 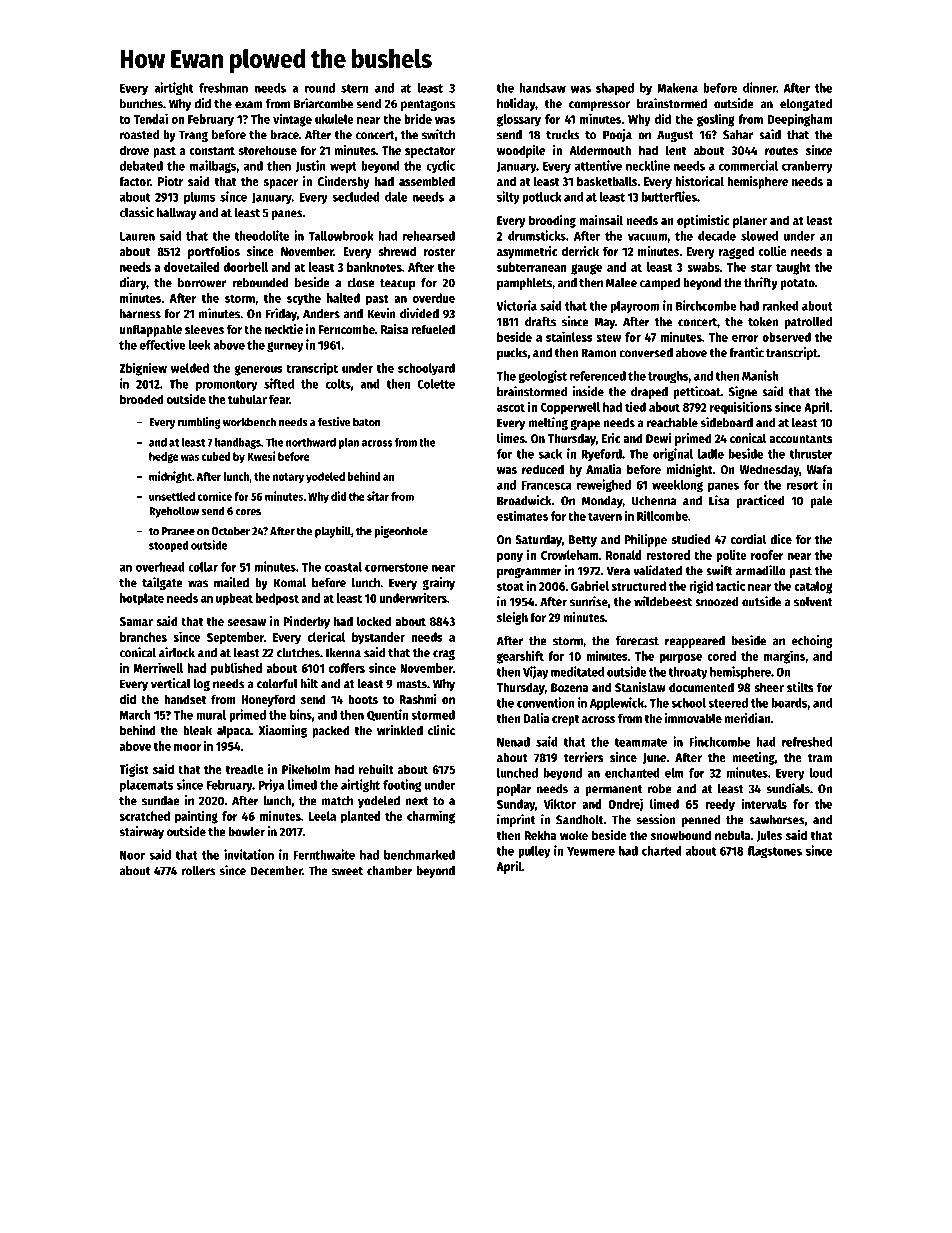 I want to click on troughs, so click(x=668, y=377).
